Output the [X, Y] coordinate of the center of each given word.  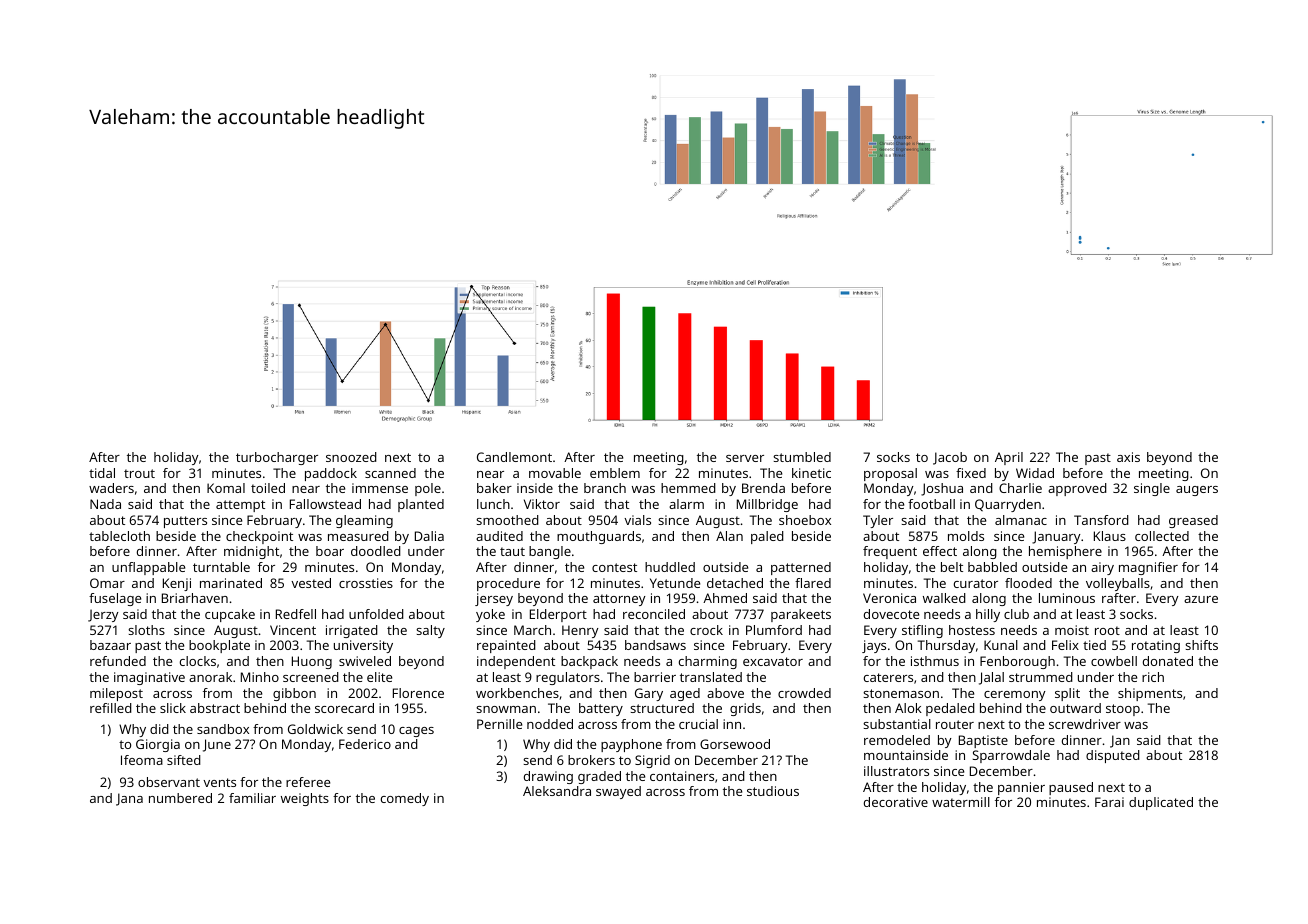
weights [305, 799]
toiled [268, 488]
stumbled [802, 457]
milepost [116, 694]
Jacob [950, 458]
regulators [568, 678]
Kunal [1001, 645]
